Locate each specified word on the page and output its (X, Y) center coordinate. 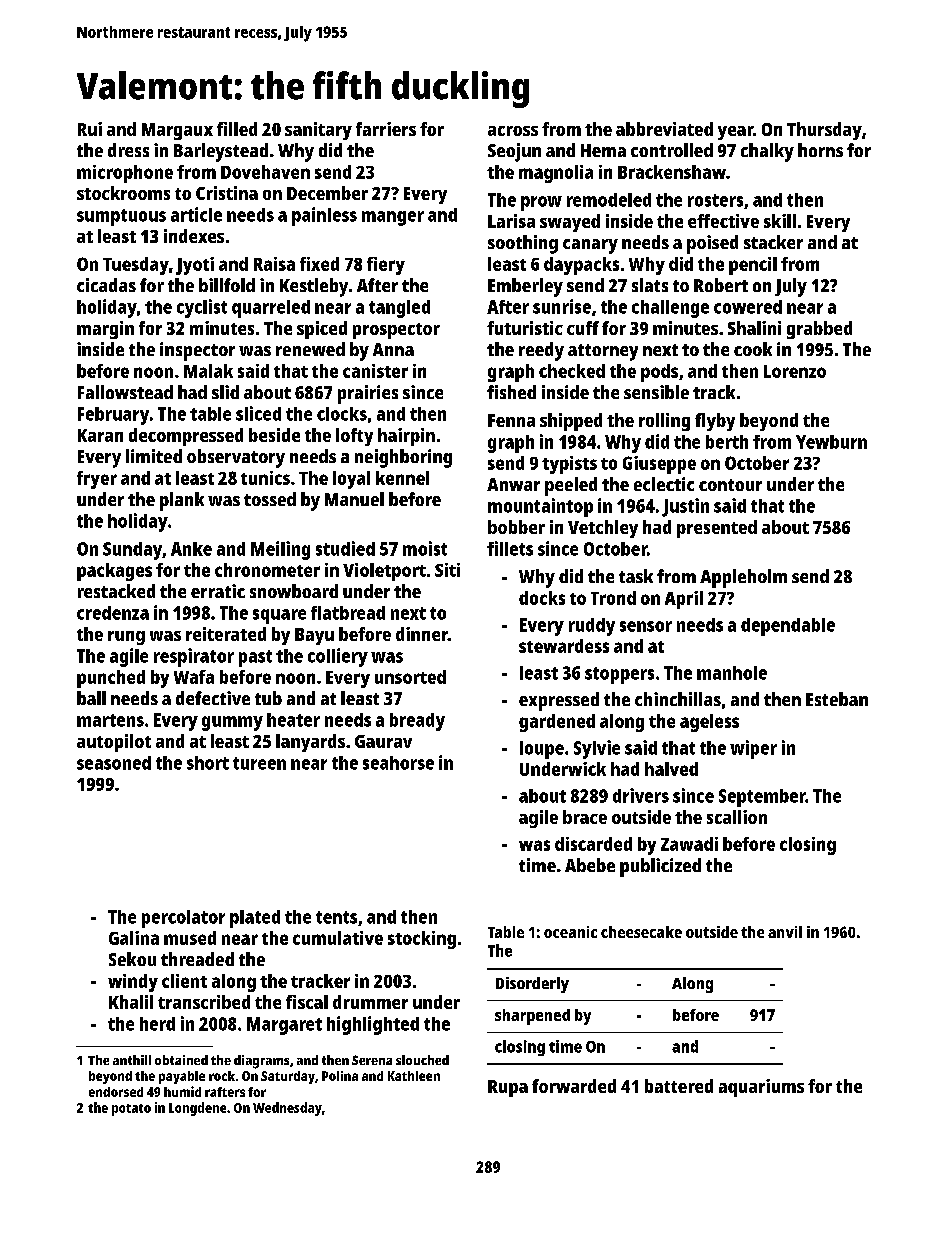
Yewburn (831, 442)
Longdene (197, 1109)
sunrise (562, 306)
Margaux (177, 131)
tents (336, 917)
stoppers (619, 675)
